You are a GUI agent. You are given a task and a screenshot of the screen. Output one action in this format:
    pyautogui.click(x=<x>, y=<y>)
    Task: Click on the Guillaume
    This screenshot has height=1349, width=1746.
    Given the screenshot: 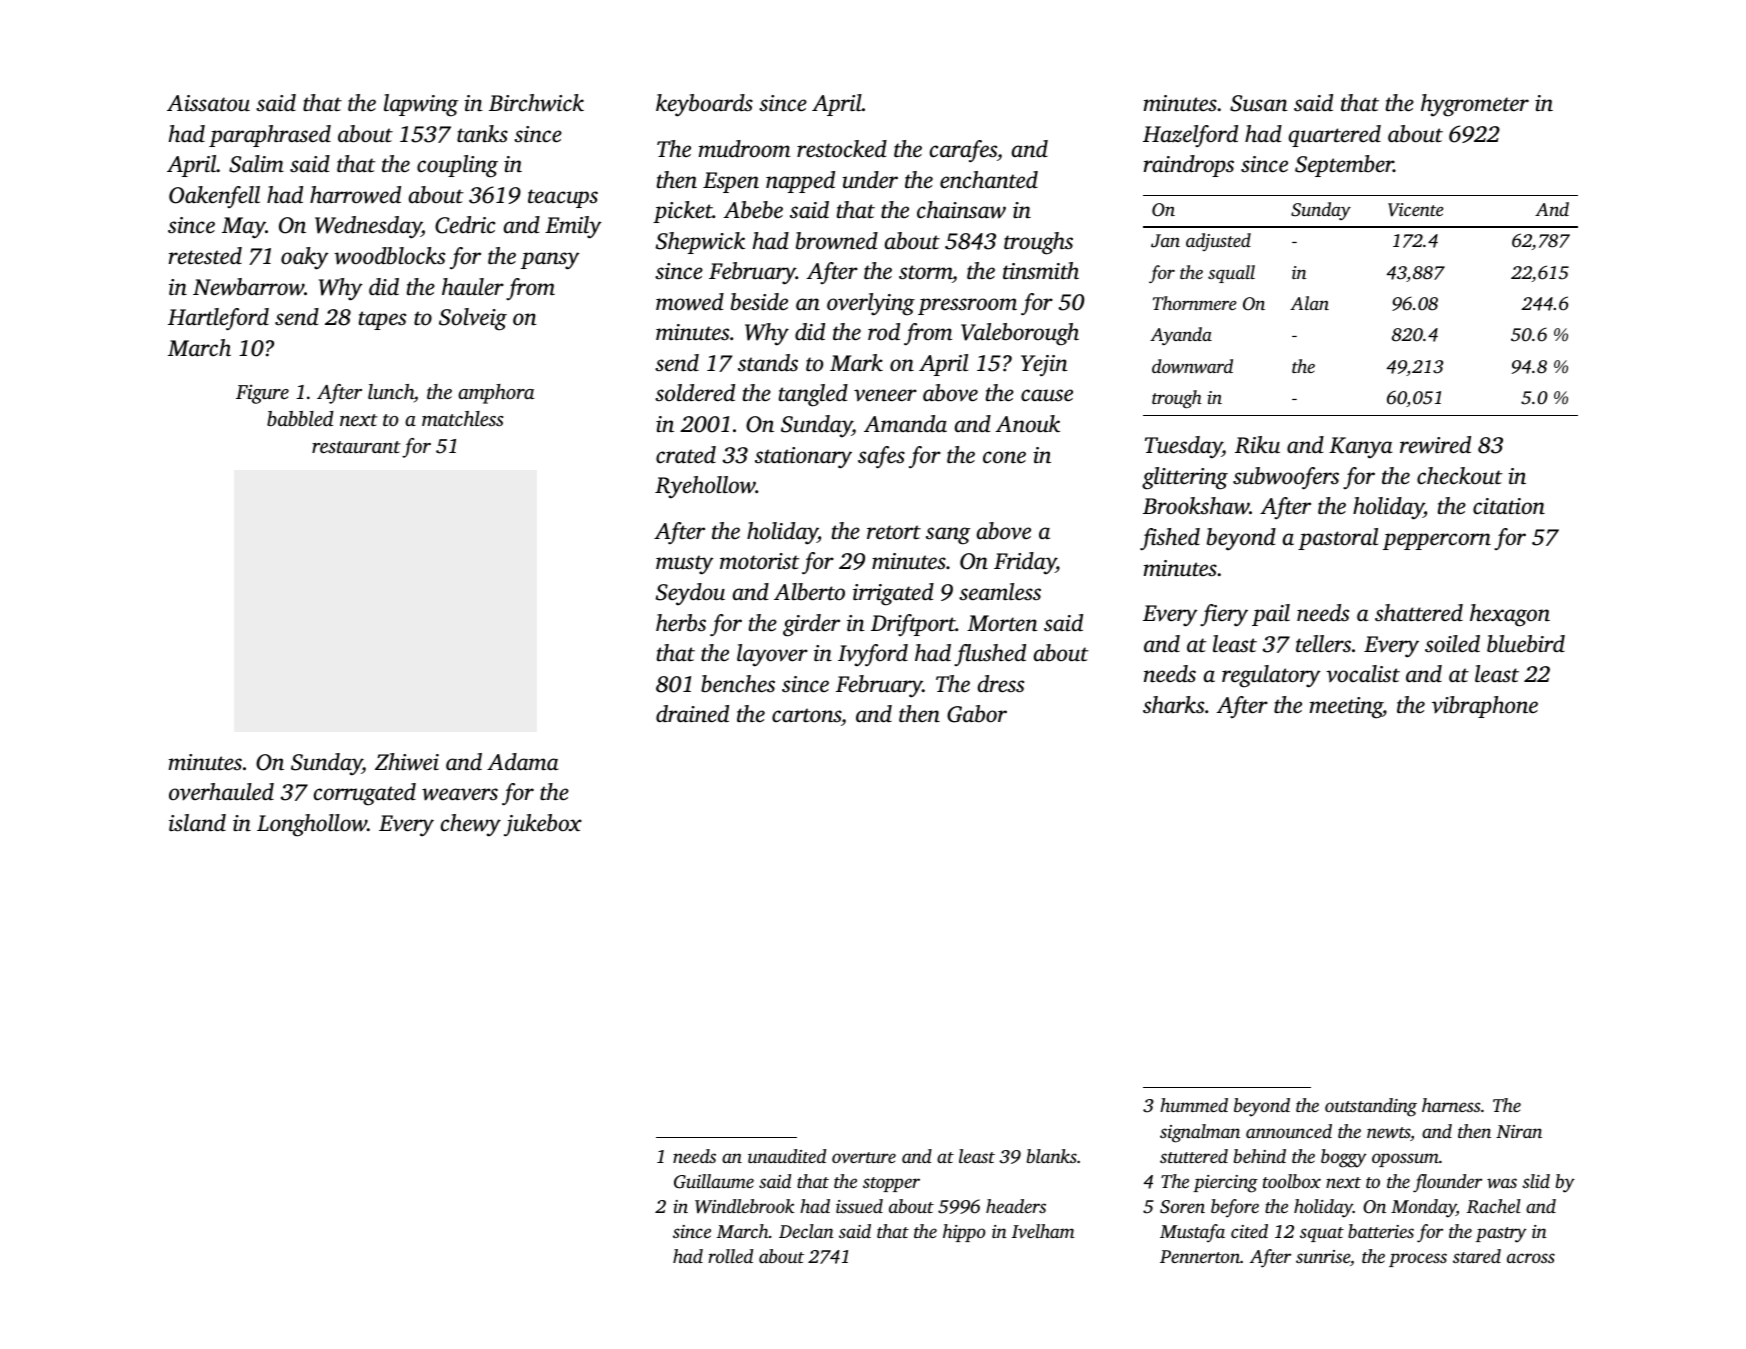 What is the action you would take?
    pyautogui.click(x=714, y=1181)
